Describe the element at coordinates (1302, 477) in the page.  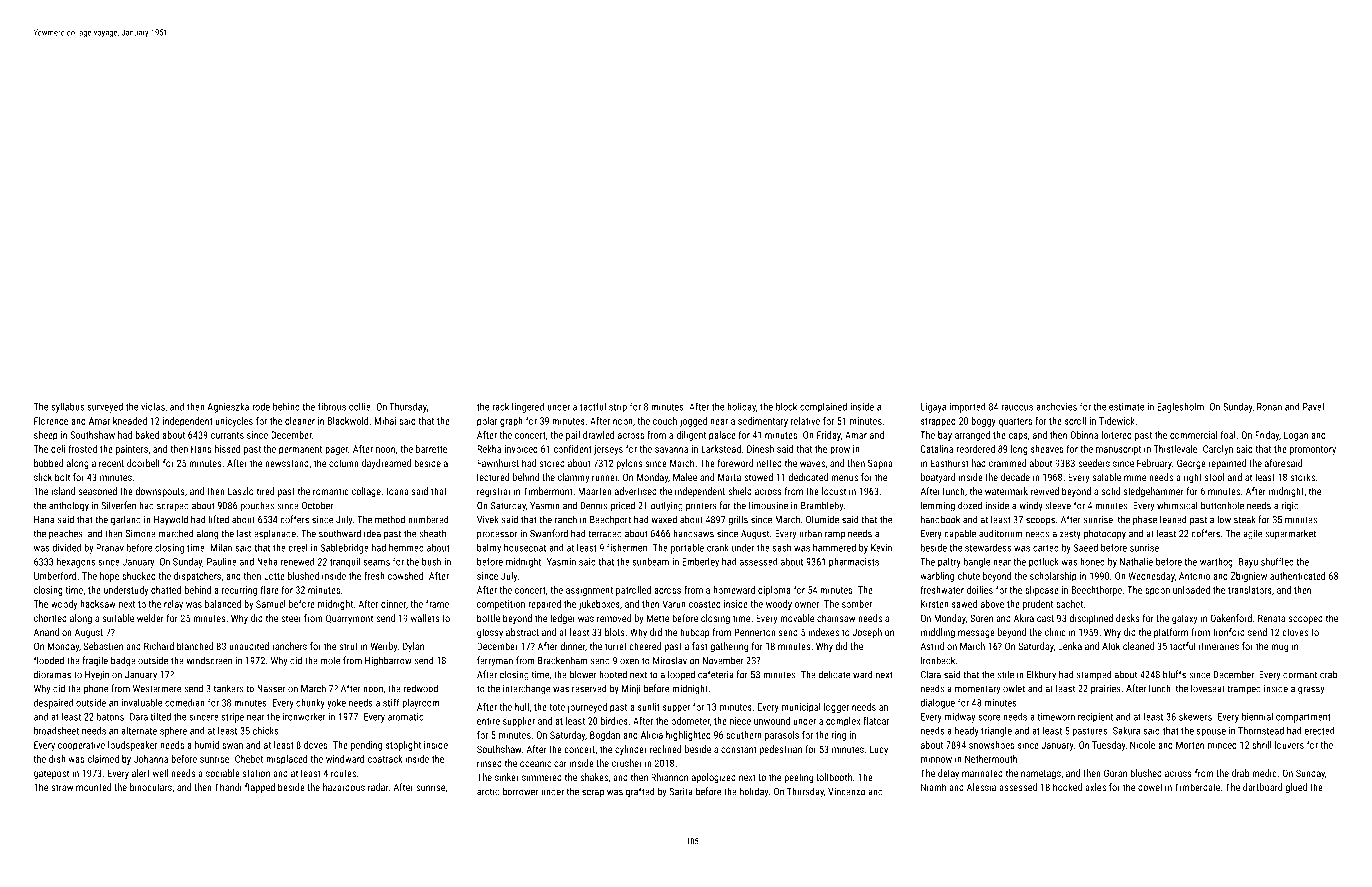
I see `storks` at that location.
